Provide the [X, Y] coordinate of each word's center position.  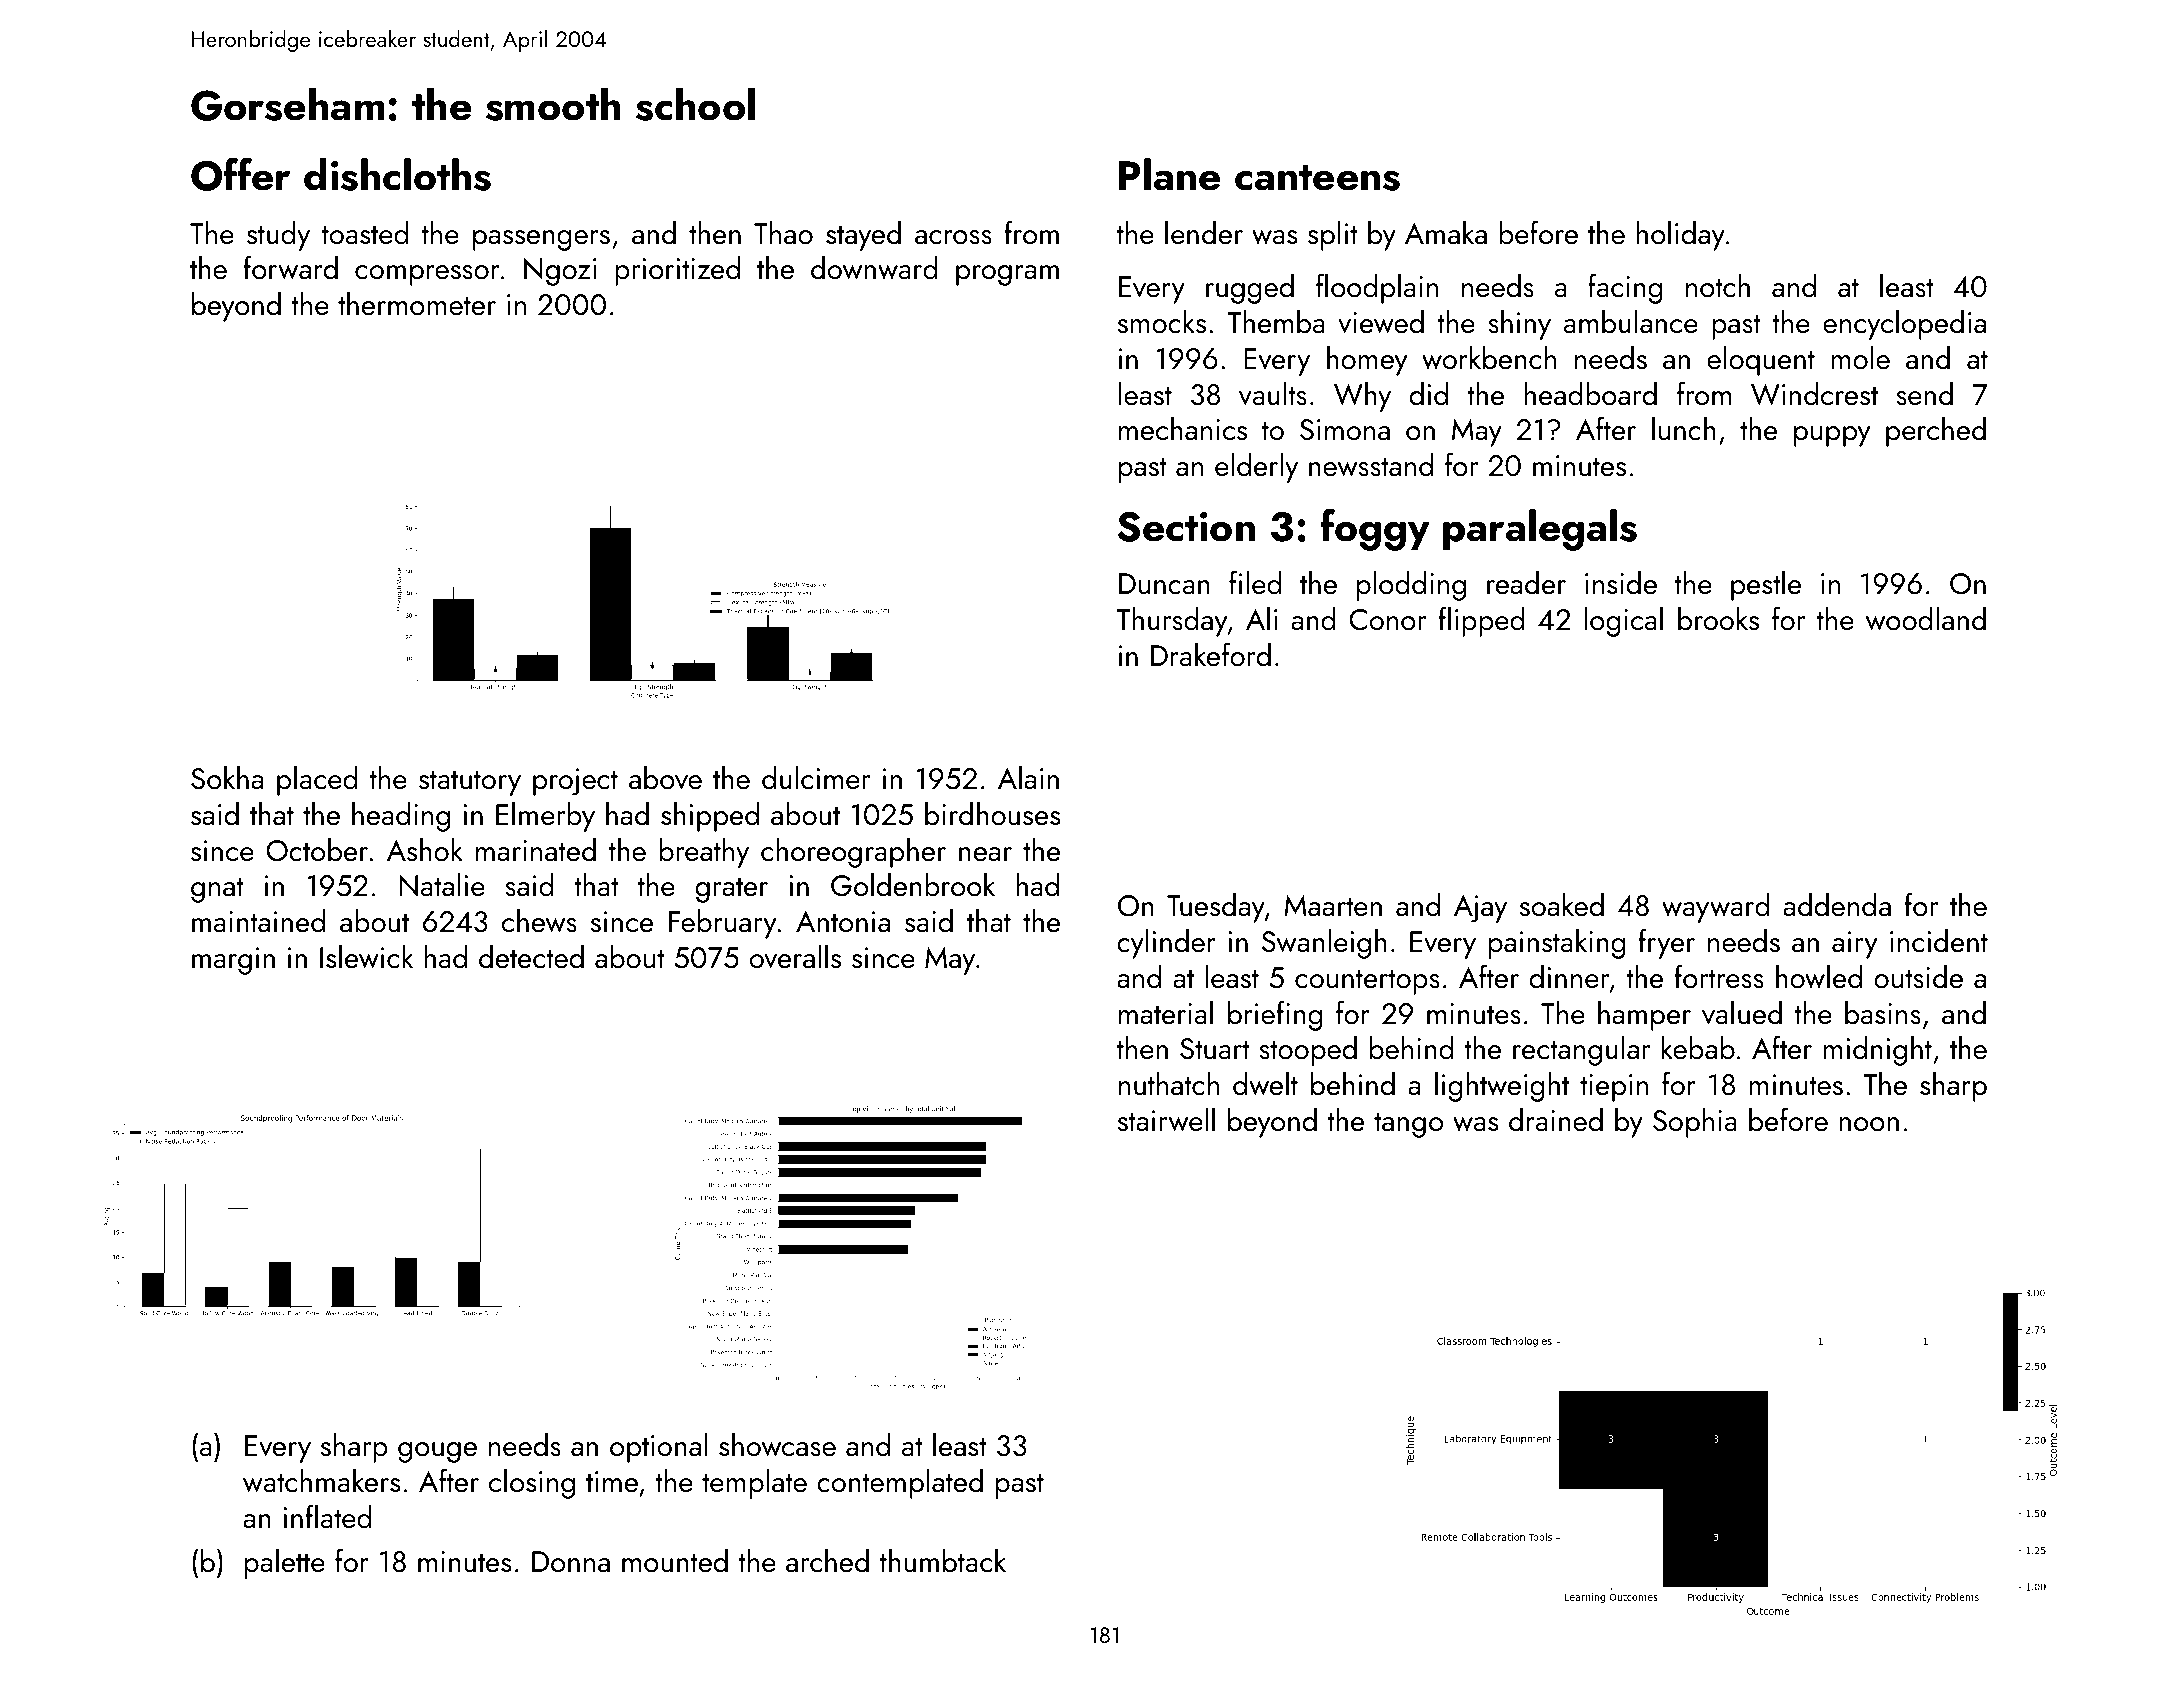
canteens [1317, 177]
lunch [1684, 429]
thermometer [417, 304]
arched [827, 1561]
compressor [427, 275]
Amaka [1446, 233]
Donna [571, 1562]
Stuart [1214, 1049]
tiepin [1614, 1088]
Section [1186, 527]
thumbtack [943, 1561]
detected [531, 957]
